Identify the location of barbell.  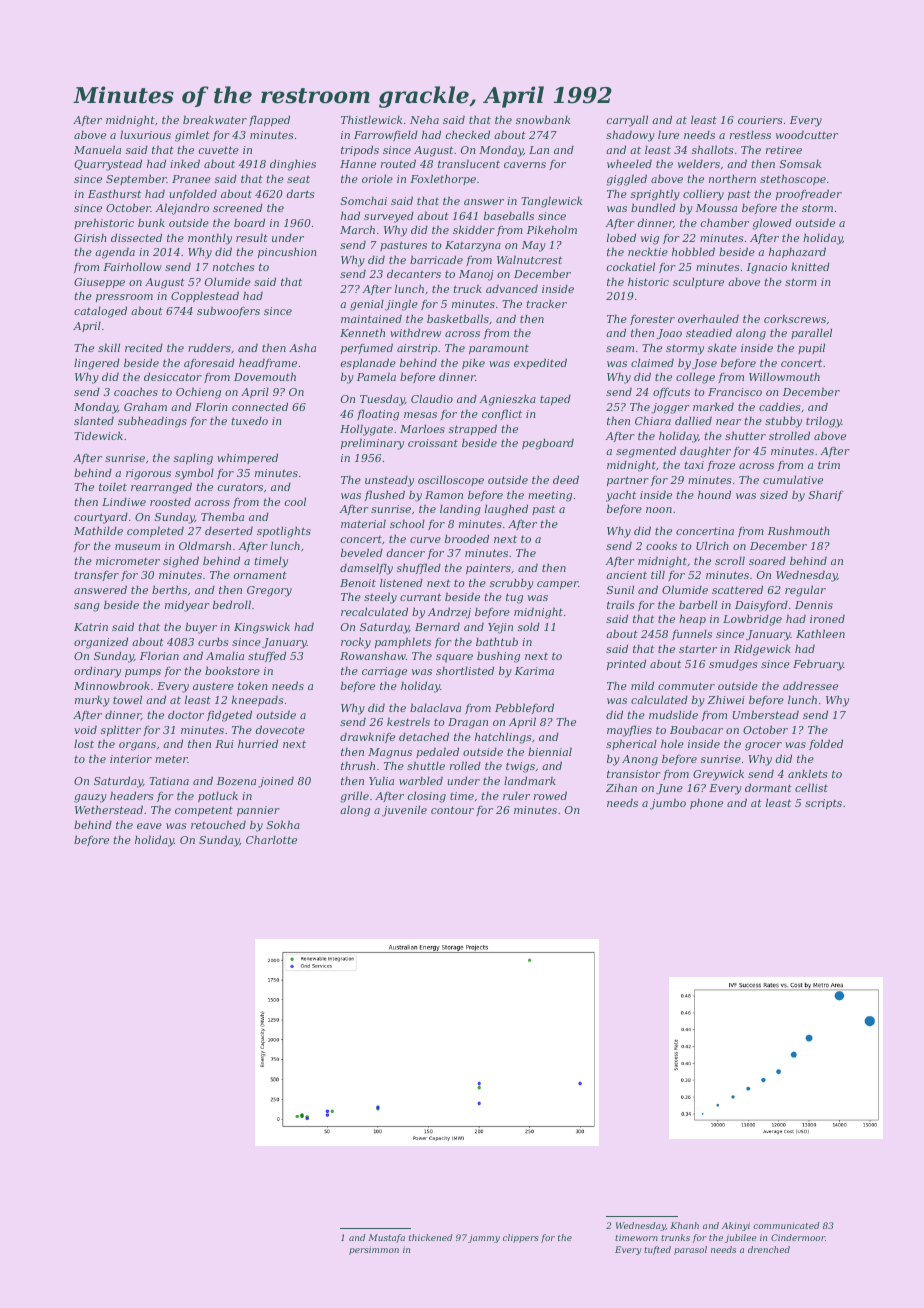
(698, 604).
